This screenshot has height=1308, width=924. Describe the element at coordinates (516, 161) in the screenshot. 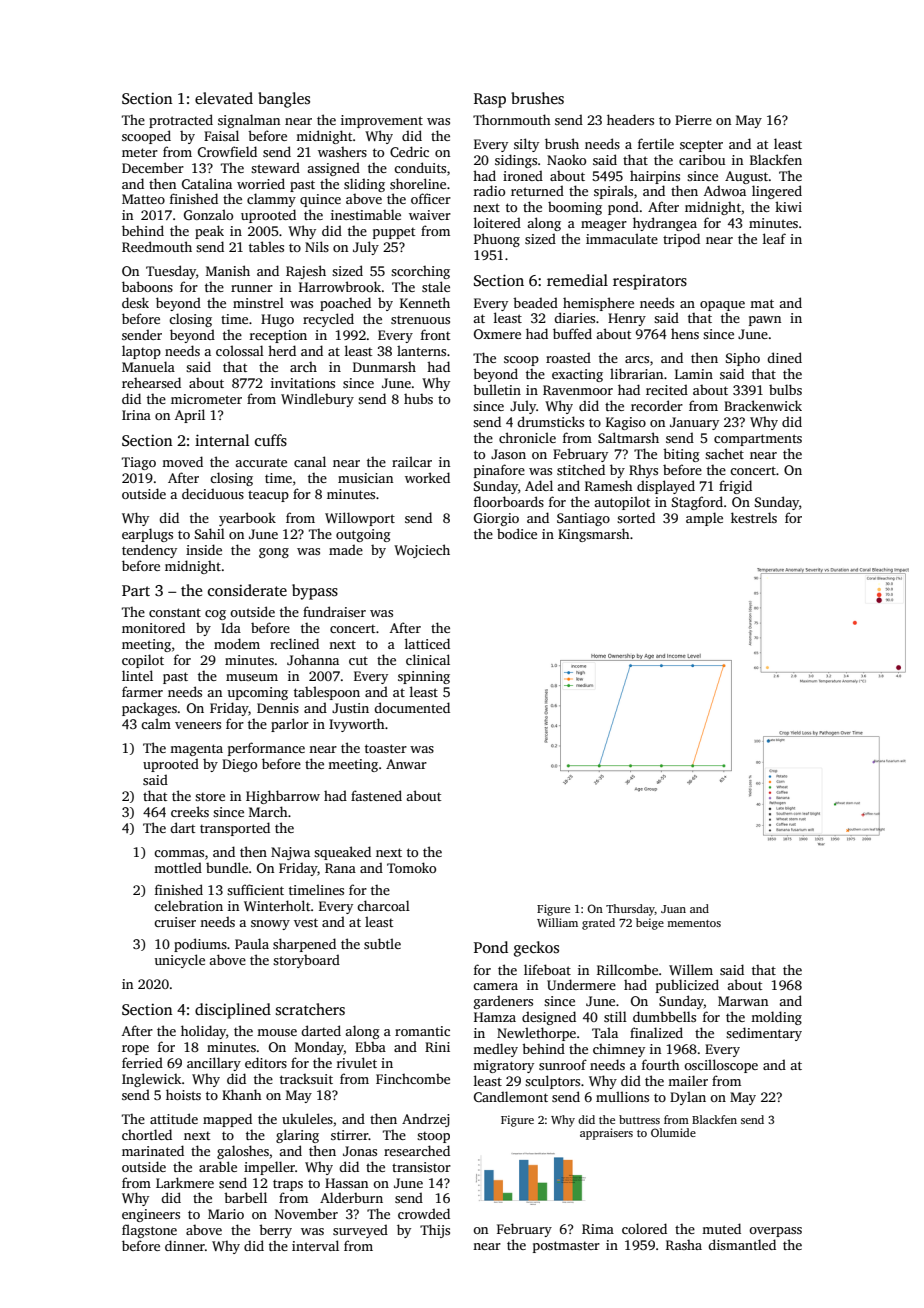

I see `sidings` at that location.
